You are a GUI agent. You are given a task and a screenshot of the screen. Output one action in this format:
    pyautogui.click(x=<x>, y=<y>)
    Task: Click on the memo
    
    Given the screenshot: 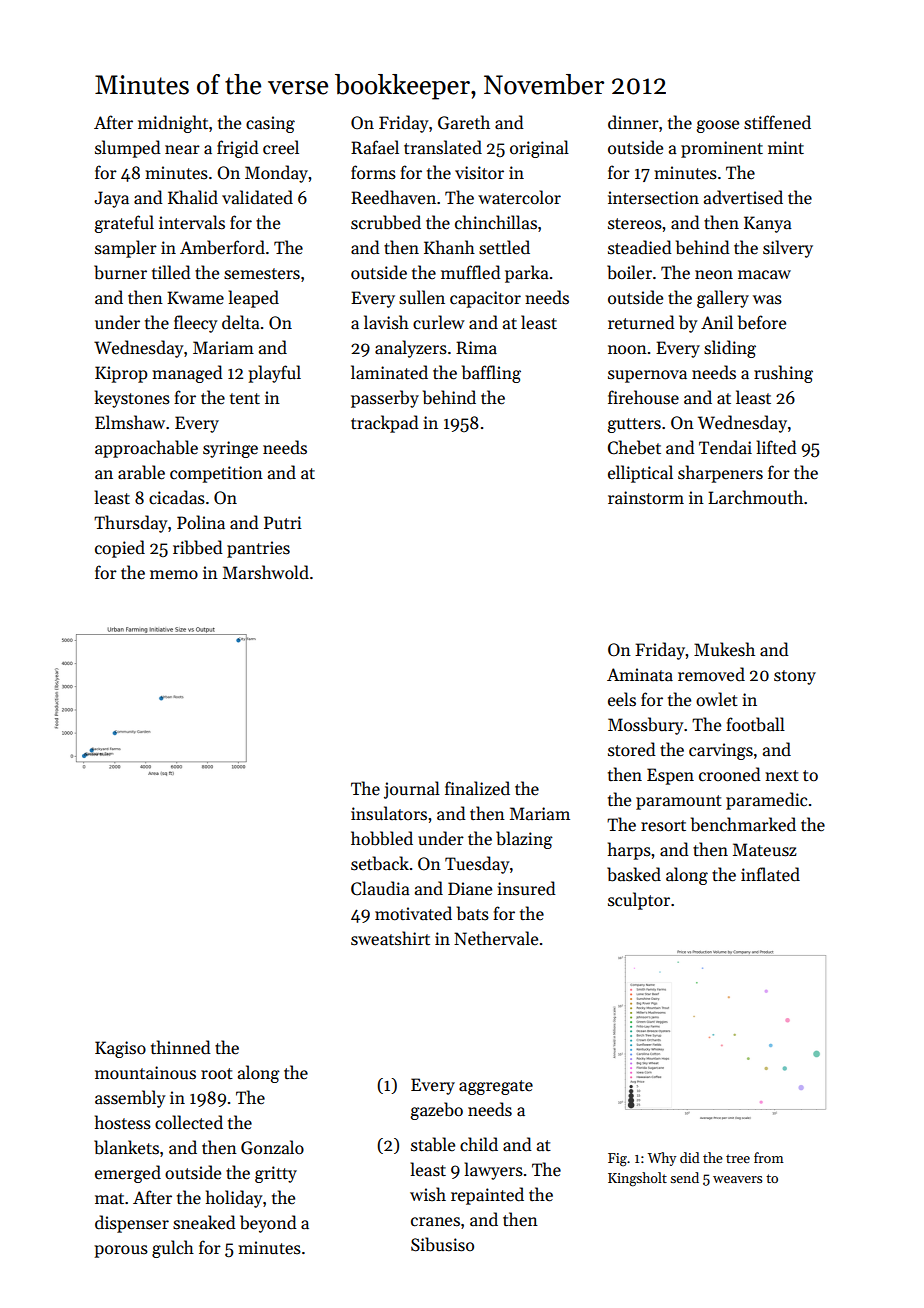 What is the action you would take?
    pyautogui.click(x=174, y=575)
